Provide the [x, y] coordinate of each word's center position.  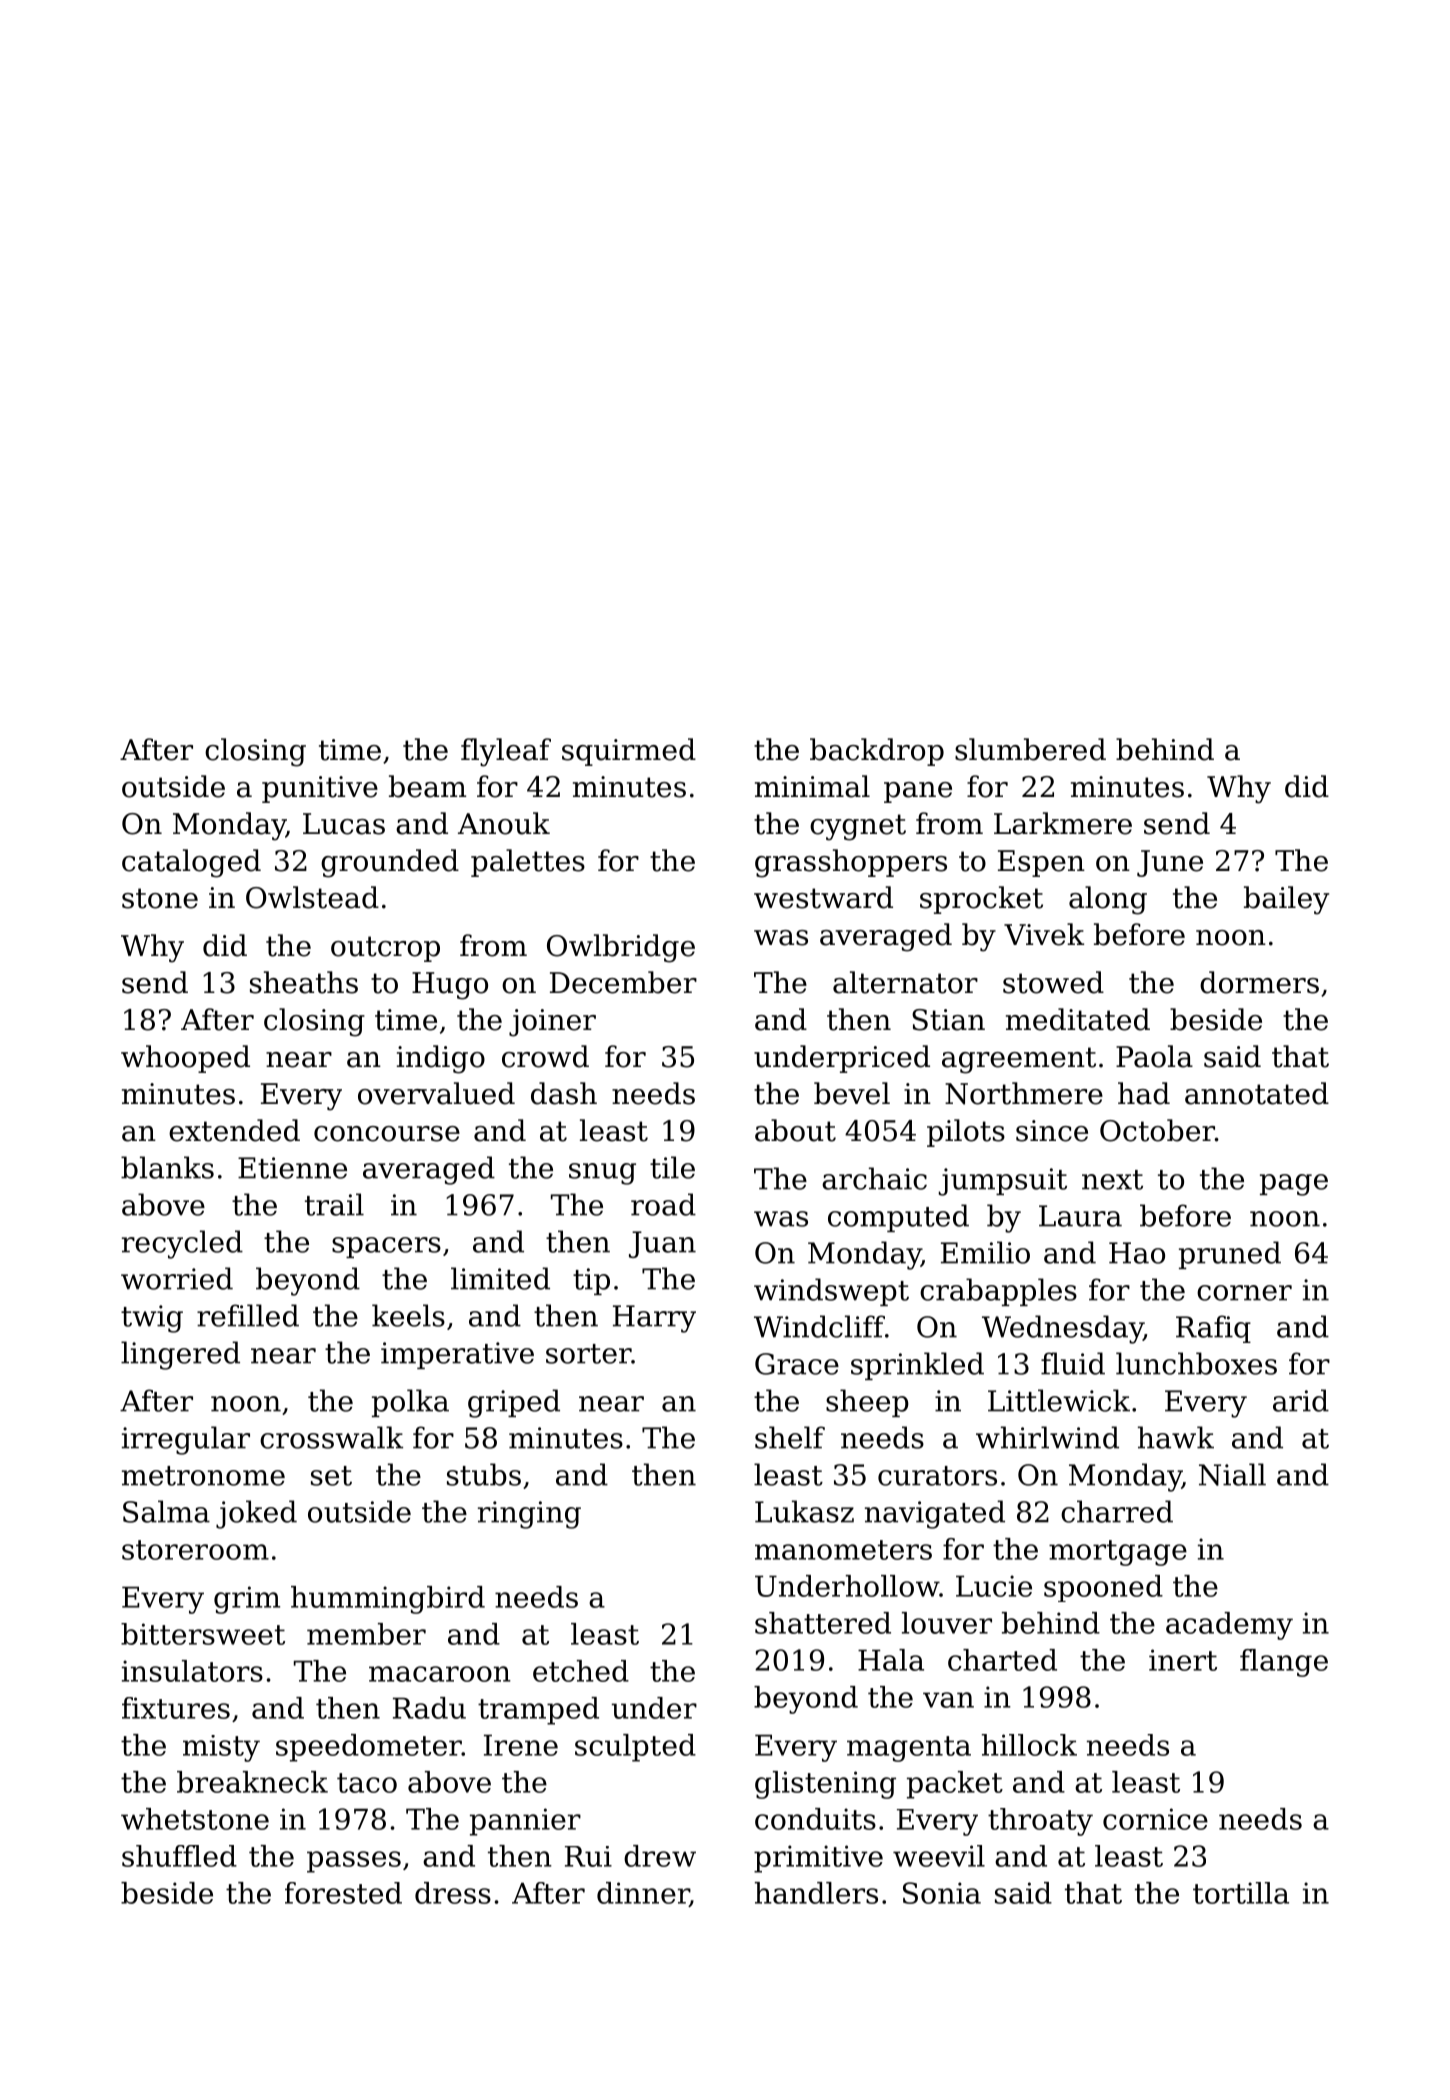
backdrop [877, 752]
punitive [320, 789]
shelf [790, 1437]
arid [1301, 1400]
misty [221, 1748]
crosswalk [331, 1437]
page [1294, 1185]
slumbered [1030, 749]
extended [234, 1130]
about [795, 1130]
